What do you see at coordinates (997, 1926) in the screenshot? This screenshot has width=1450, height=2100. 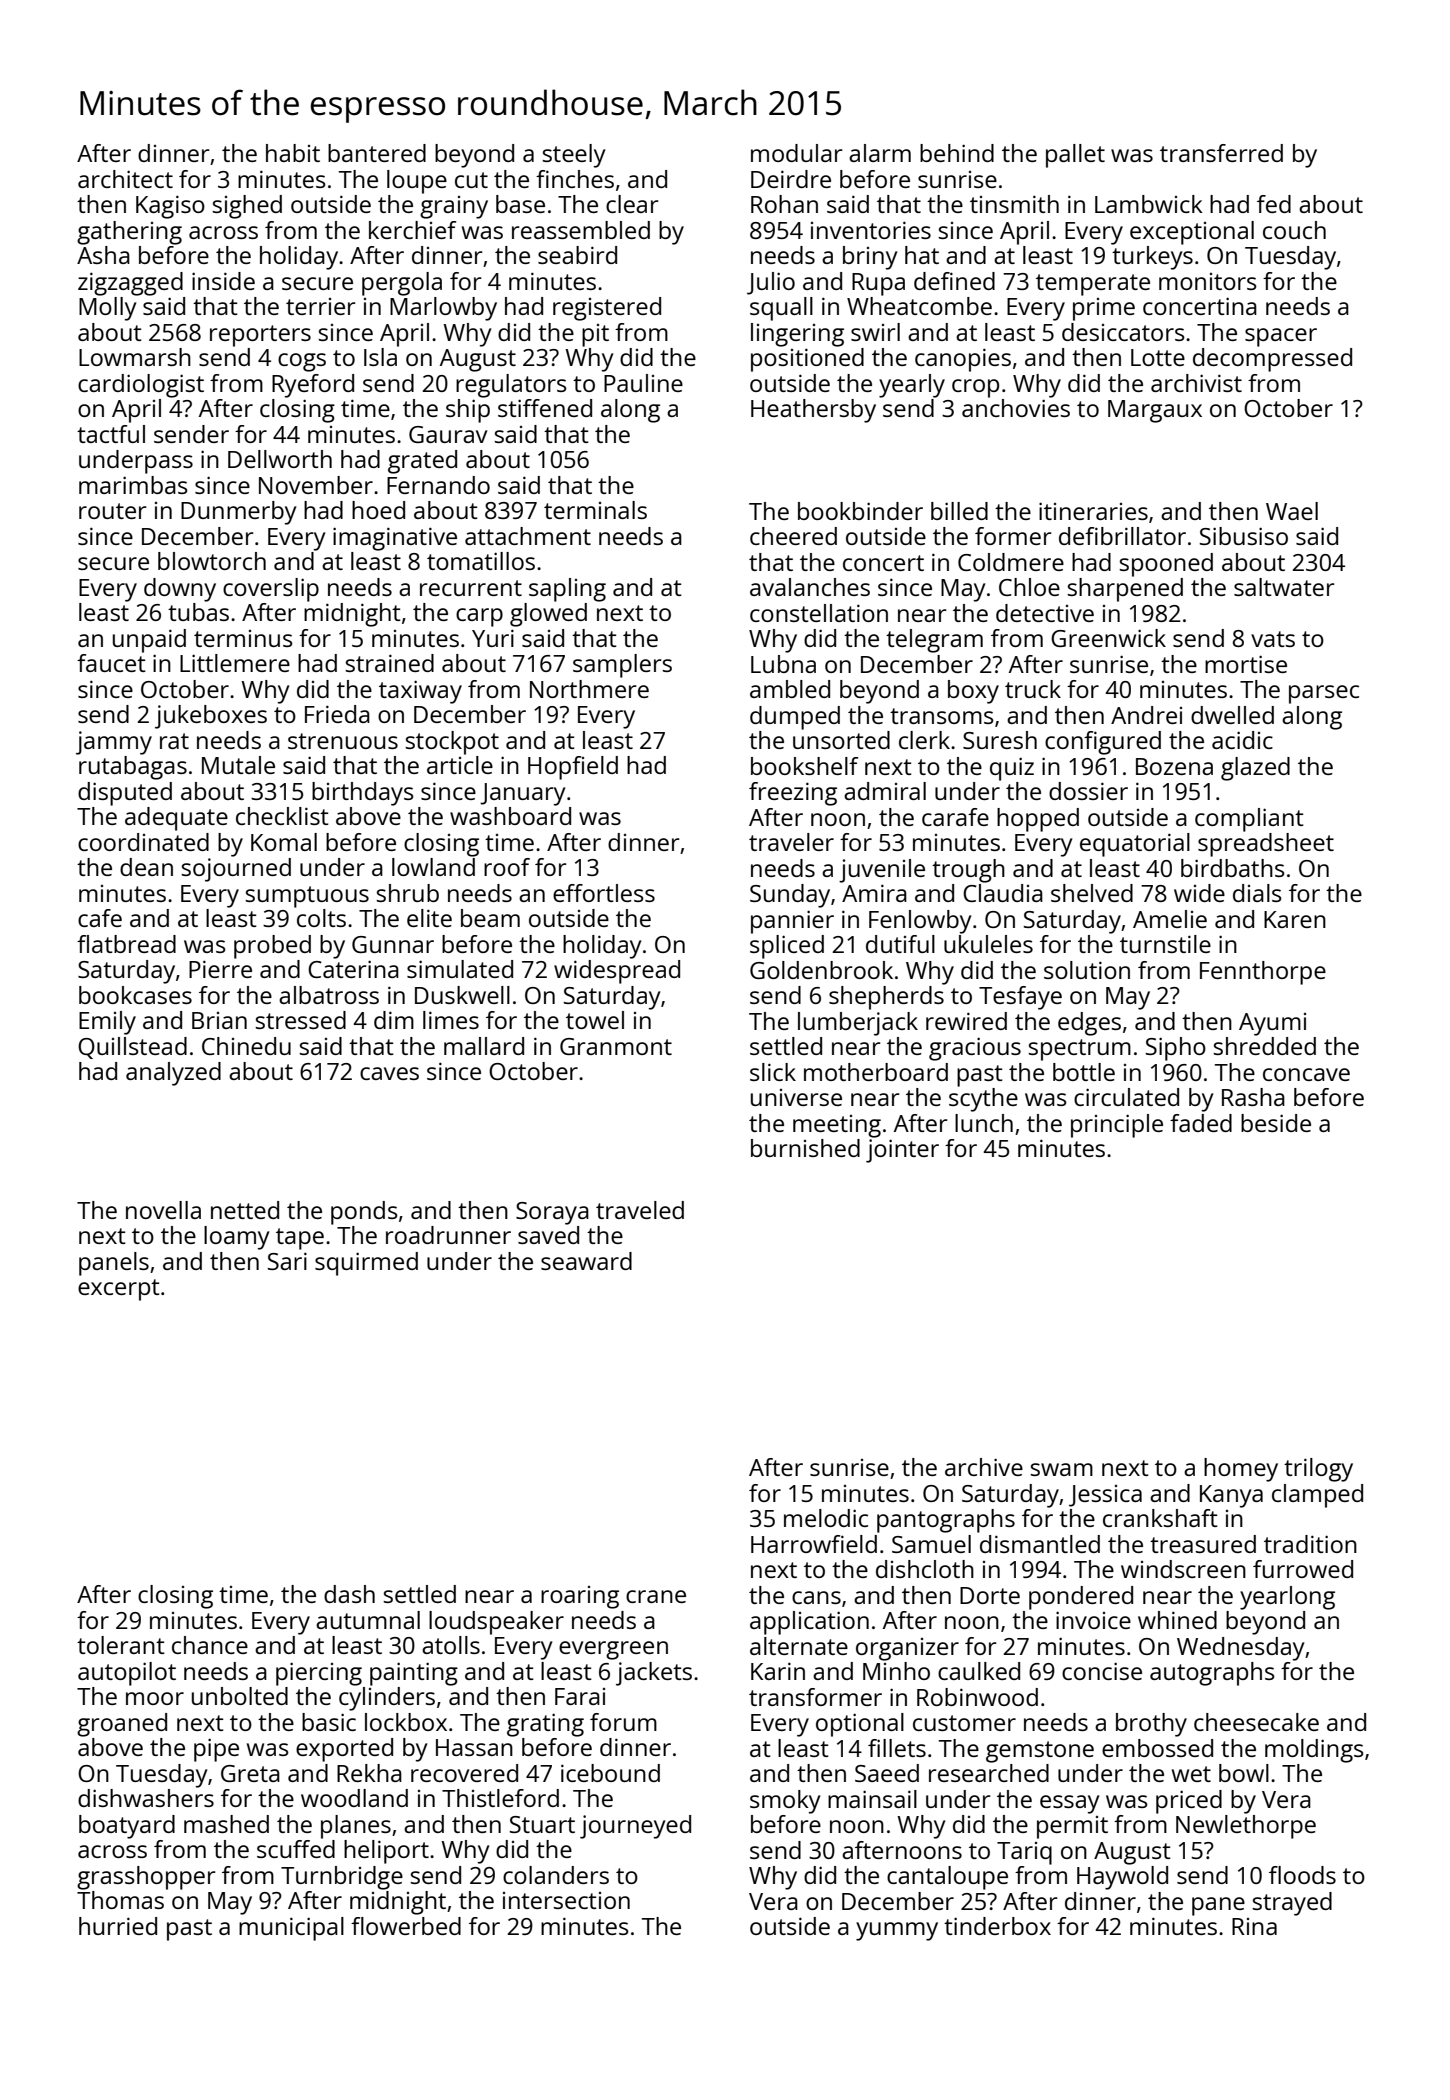 I see `tinderbox` at bounding box center [997, 1926].
